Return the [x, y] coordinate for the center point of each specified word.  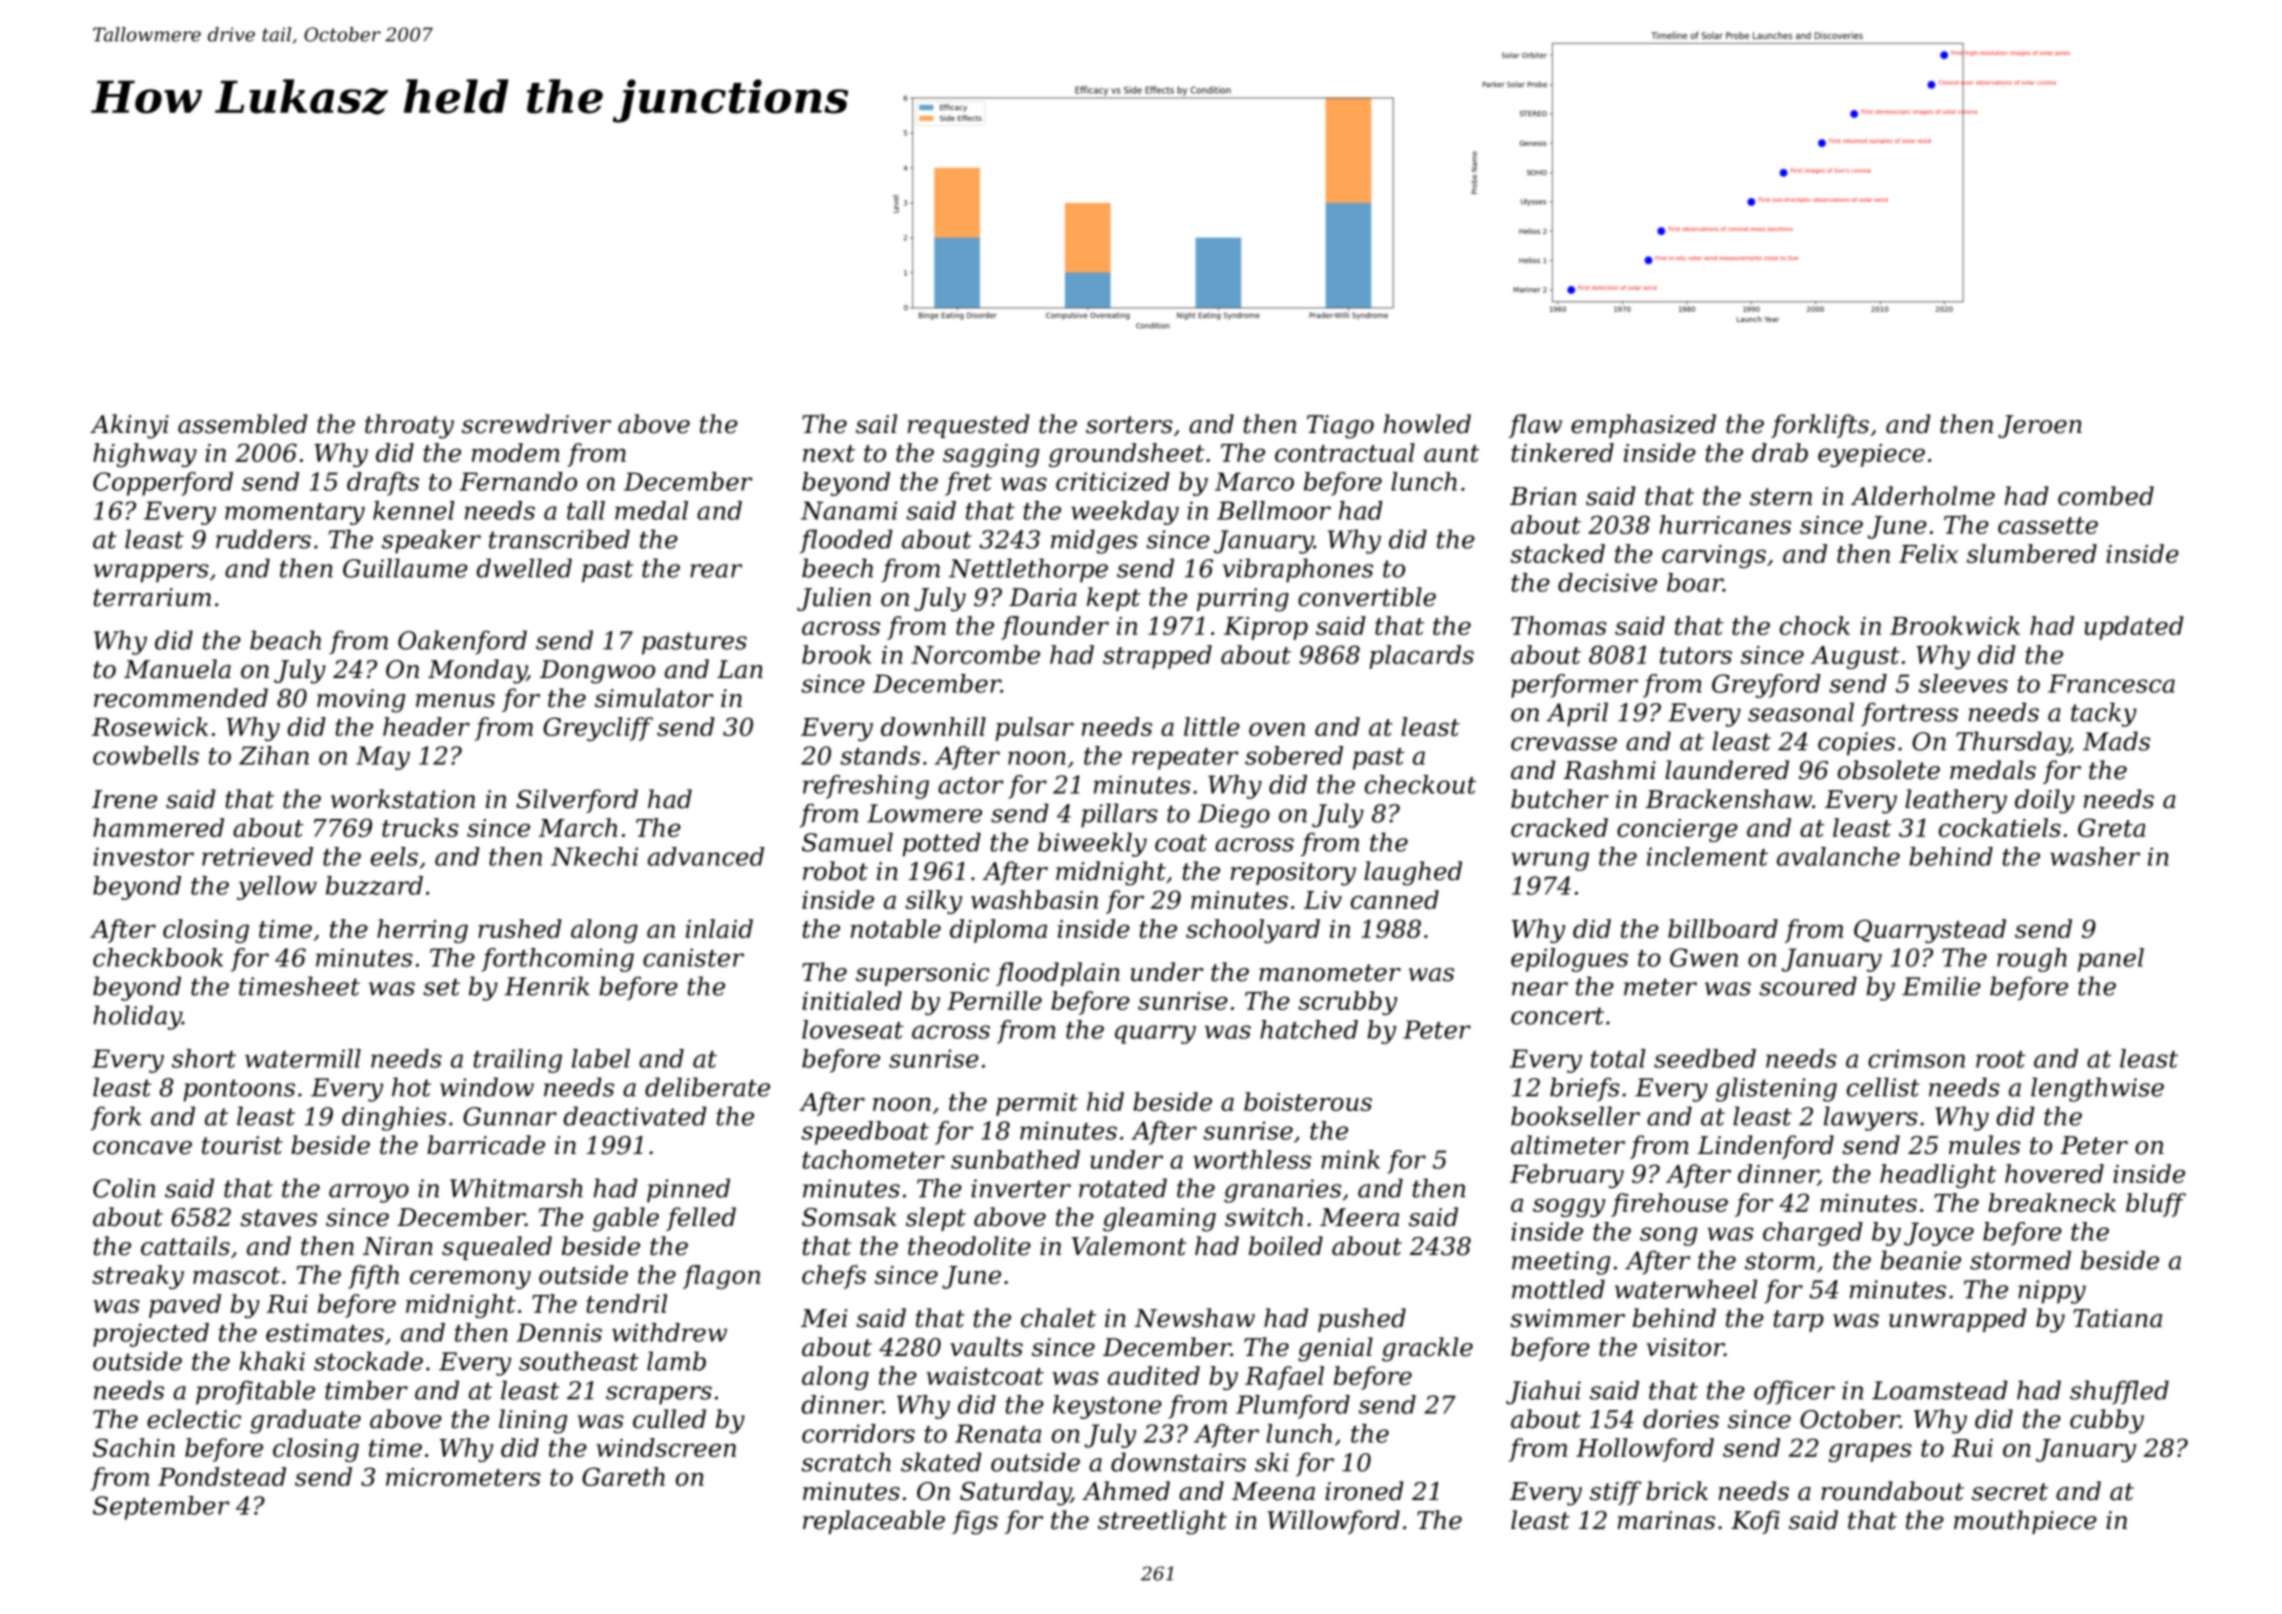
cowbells [146, 755]
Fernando [518, 481]
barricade [486, 1145]
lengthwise [2097, 1089]
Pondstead [222, 1476]
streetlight [1162, 1522]
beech [837, 568]
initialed [852, 1000]
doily [2045, 801]
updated [2134, 628]
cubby [2107, 1421]
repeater [1185, 759]
